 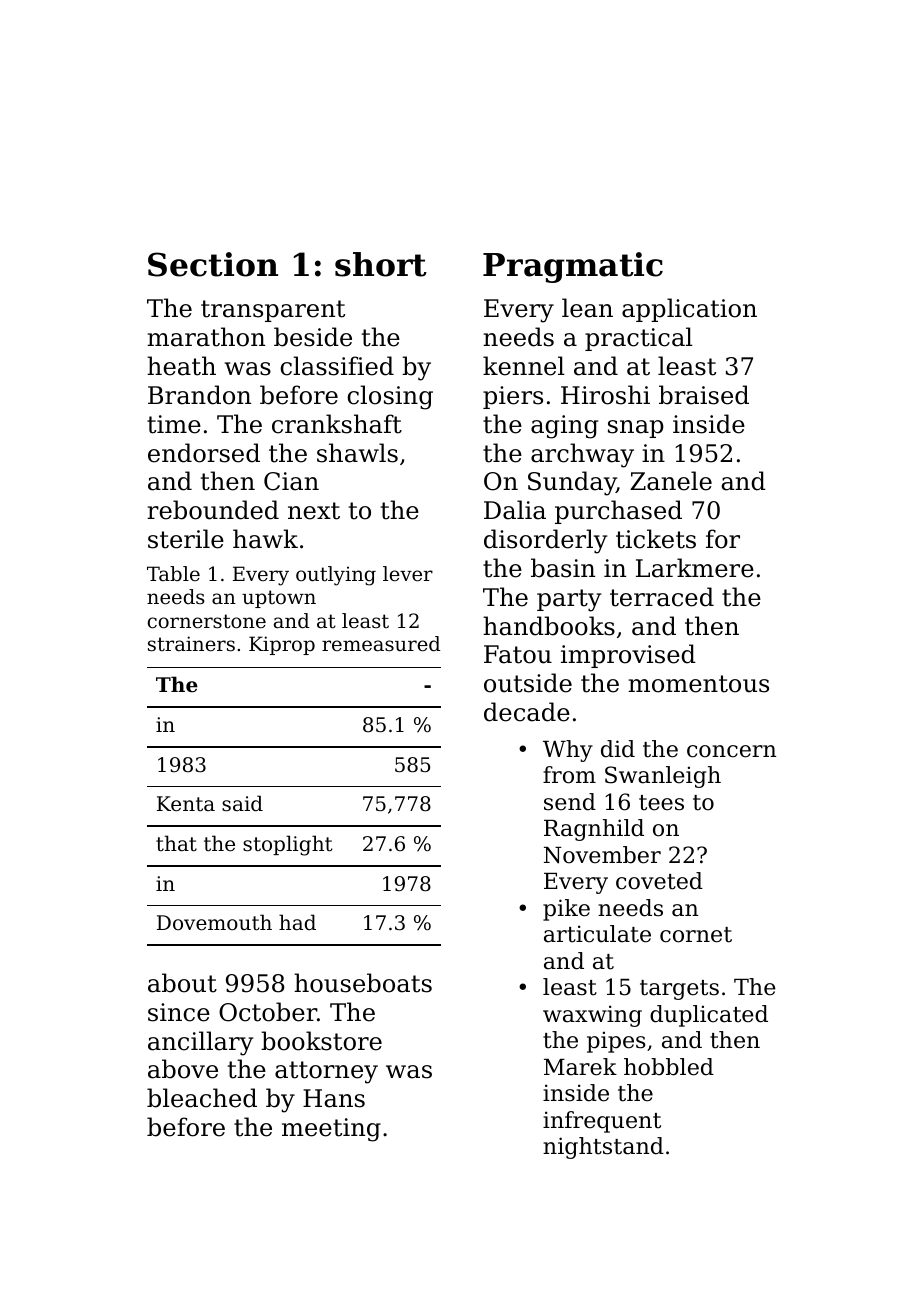 I want to click on waxwing, so click(x=592, y=1016).
